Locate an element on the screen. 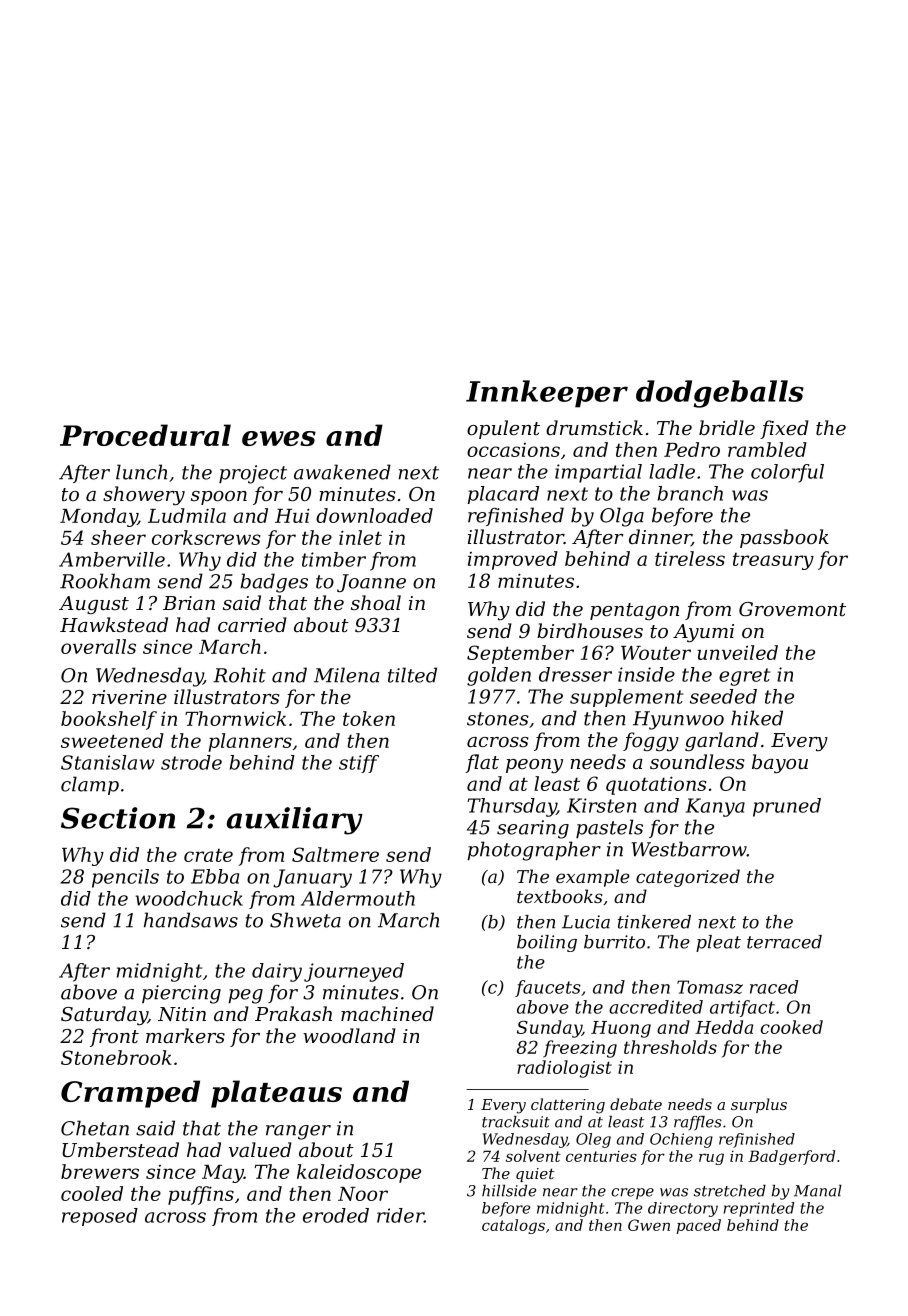 Image resolution: width=908 pixels, height=1316 pixels. passbook is located at coordinates (784, 538).
